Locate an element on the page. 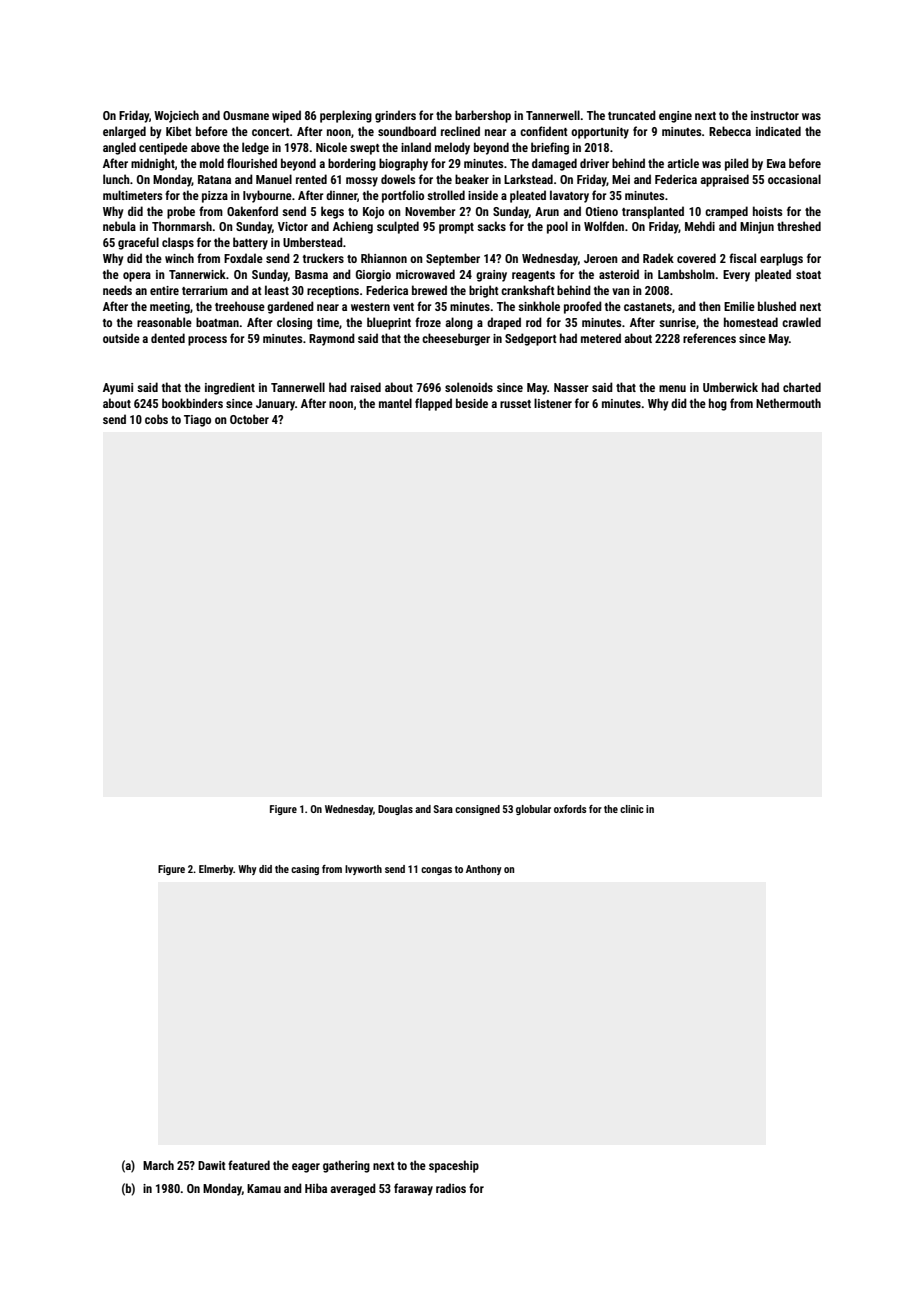  threshed is located at coordinates (799, 226).
